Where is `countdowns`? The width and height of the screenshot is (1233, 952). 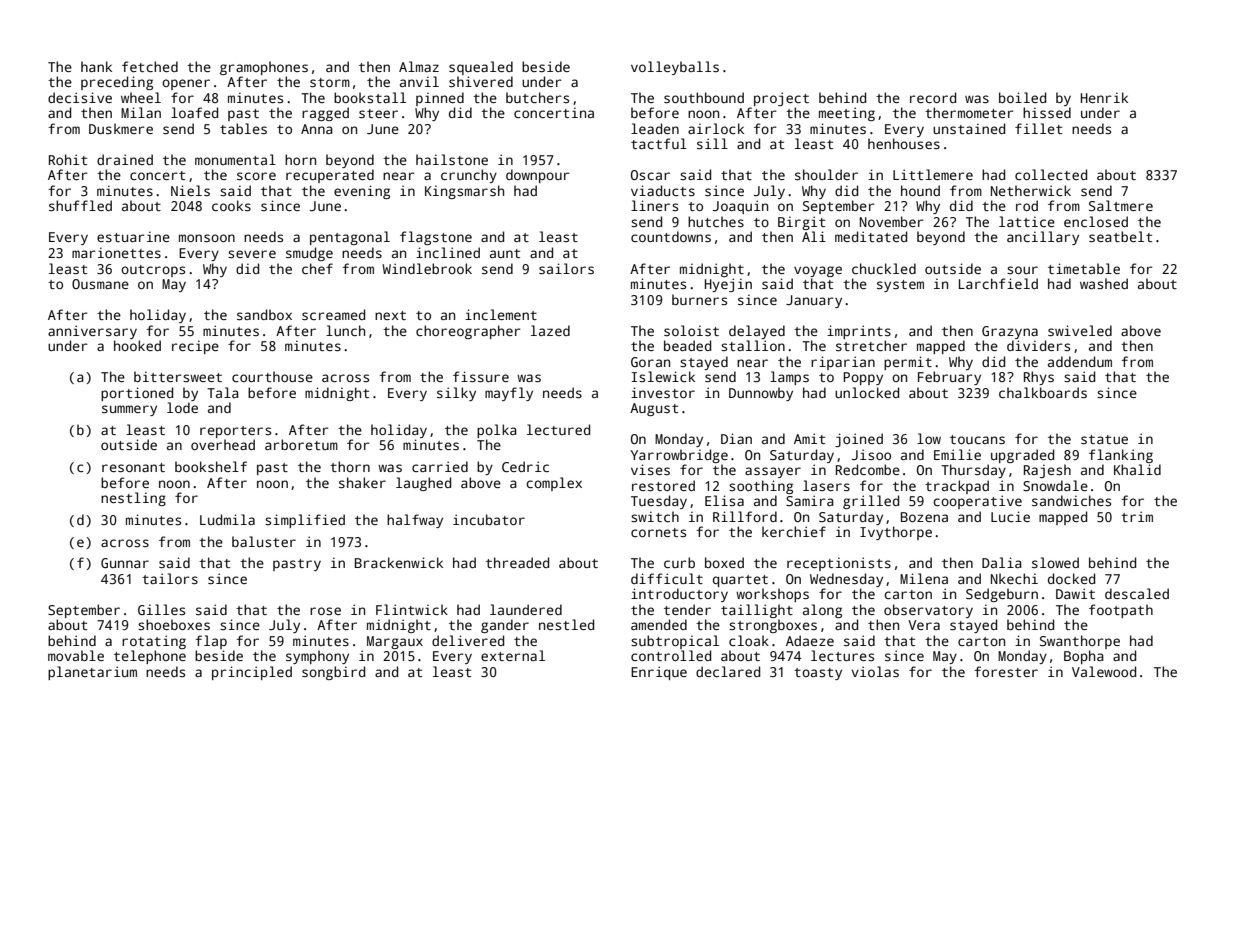
countdowns is located at coordinates (671, 236).
